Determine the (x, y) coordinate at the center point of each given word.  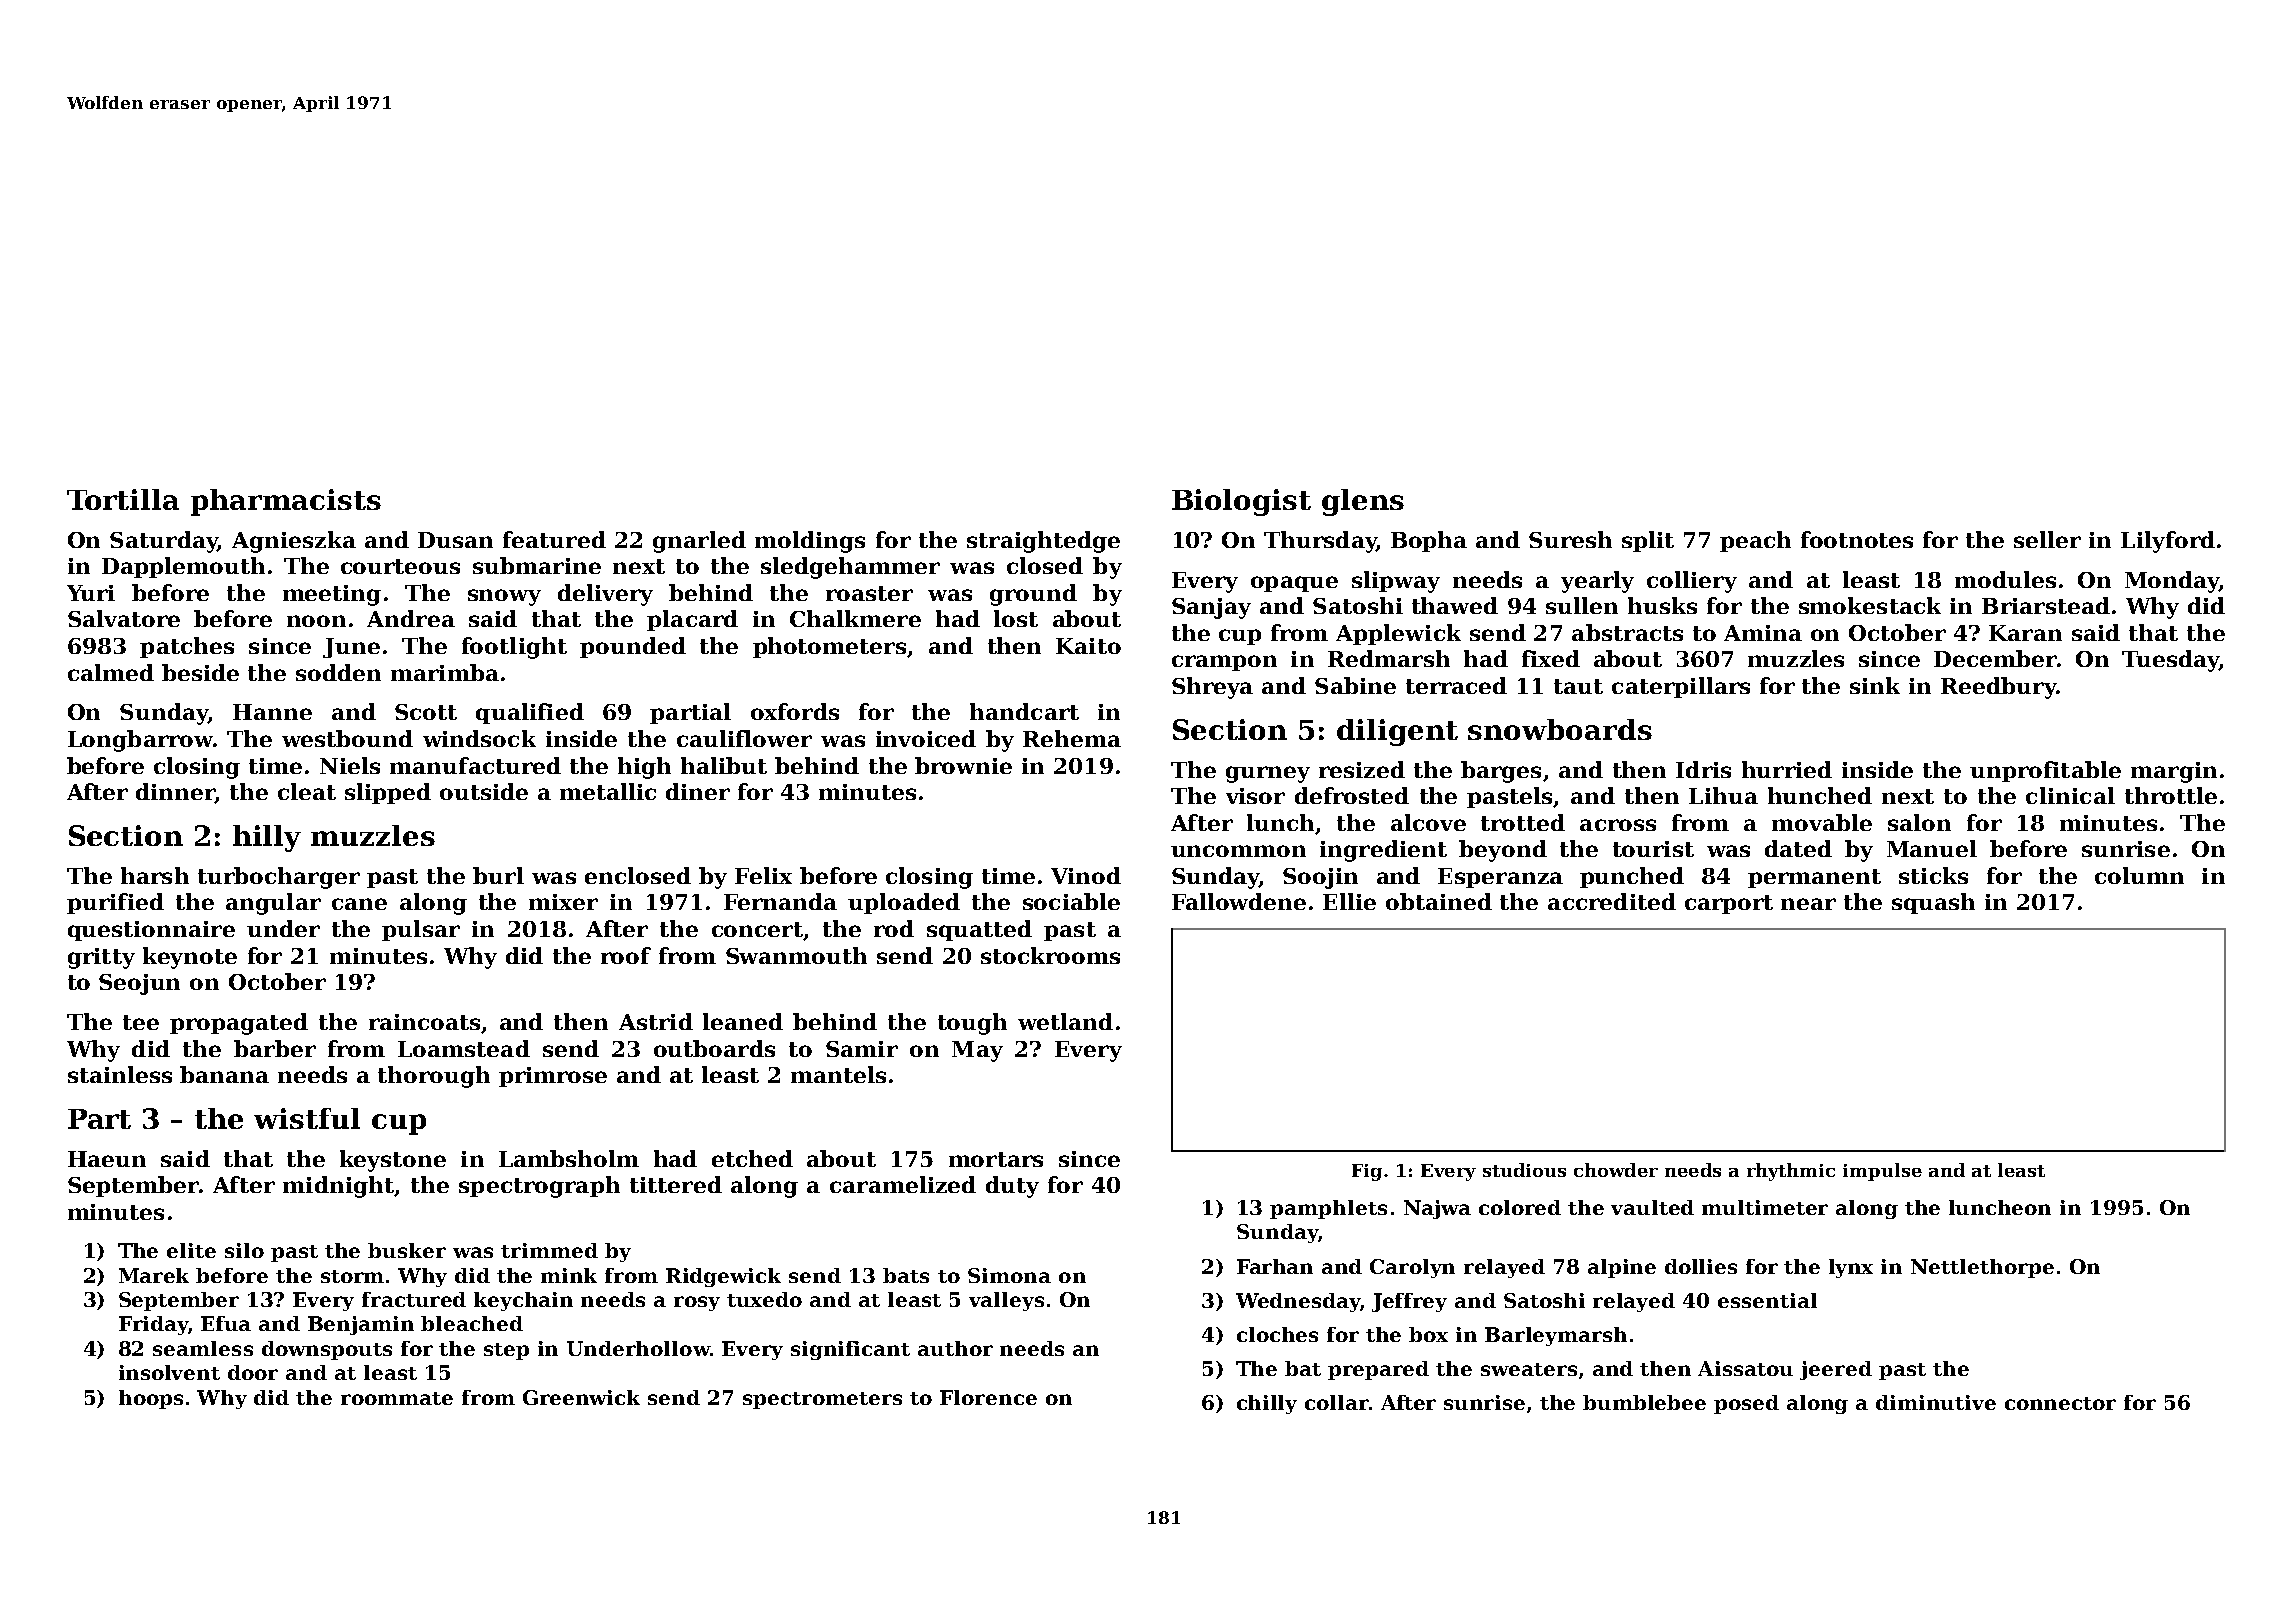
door (253, 1372)
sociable (1071, 901)
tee (141, 1022)
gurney (1268, 774)
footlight (514, 648)
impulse (1882, 1172)
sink (1875, 685)
